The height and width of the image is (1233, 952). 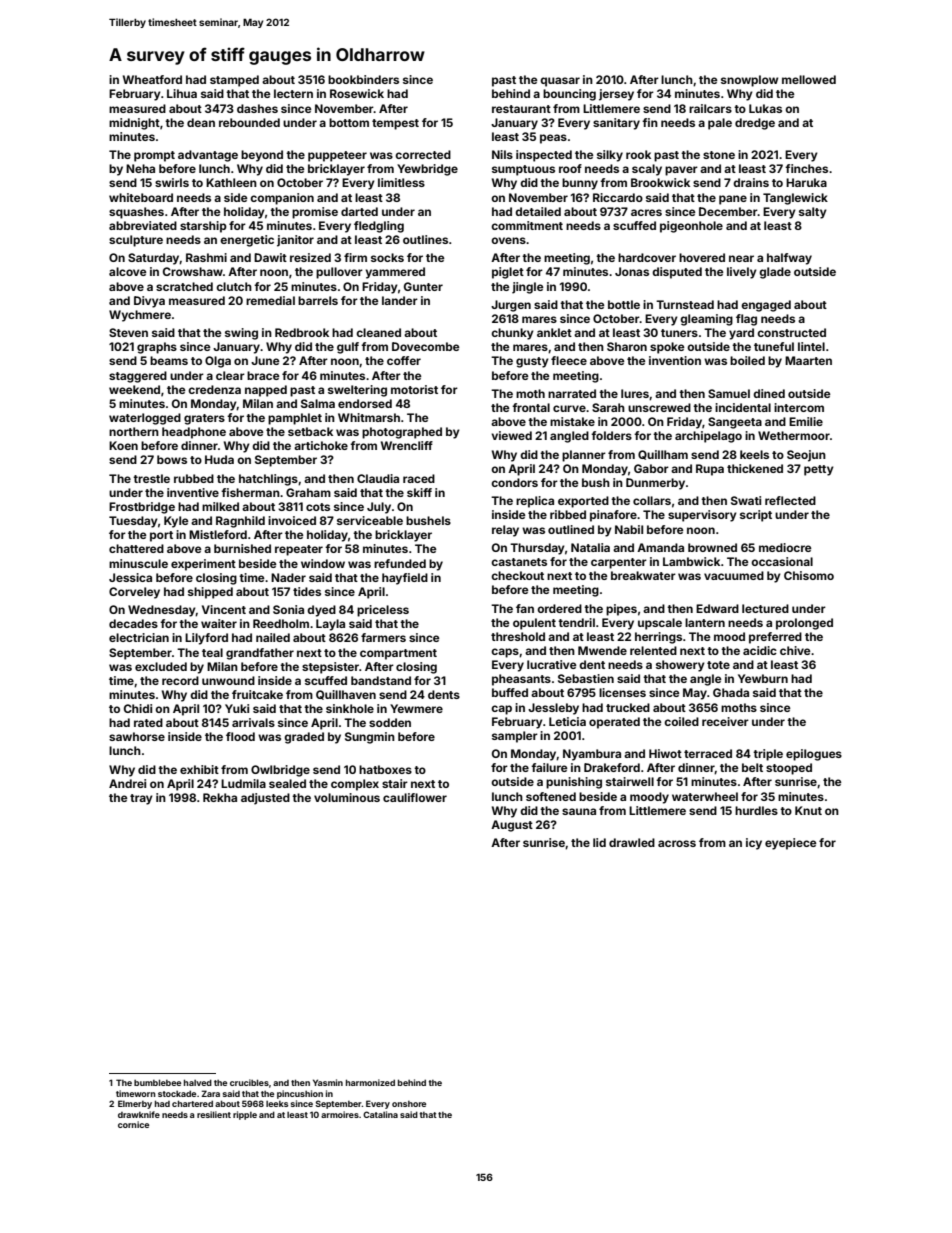 What do you see at coordinates (769, 393) in the image?
I see `dined` at bounding box center [769, 393].
